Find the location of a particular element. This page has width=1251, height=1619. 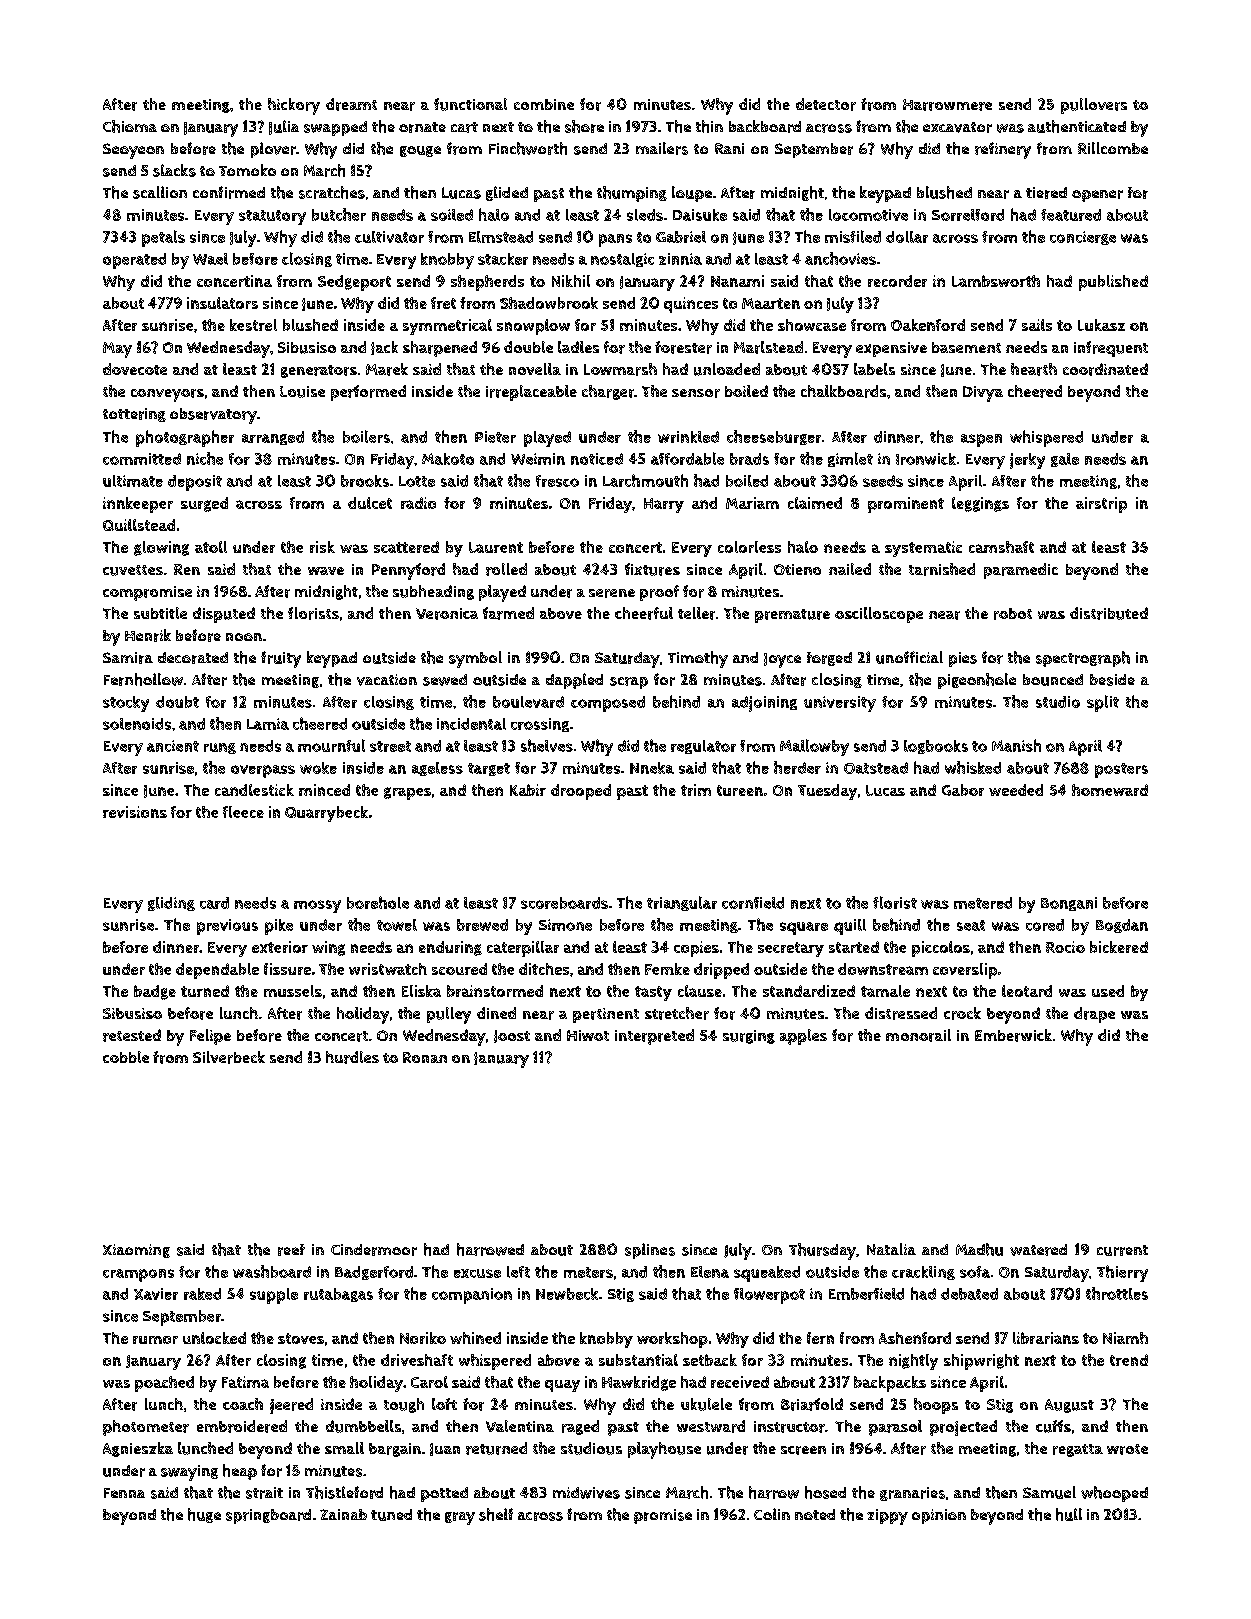

pigeonhole is located at coordinates (977, 681).
